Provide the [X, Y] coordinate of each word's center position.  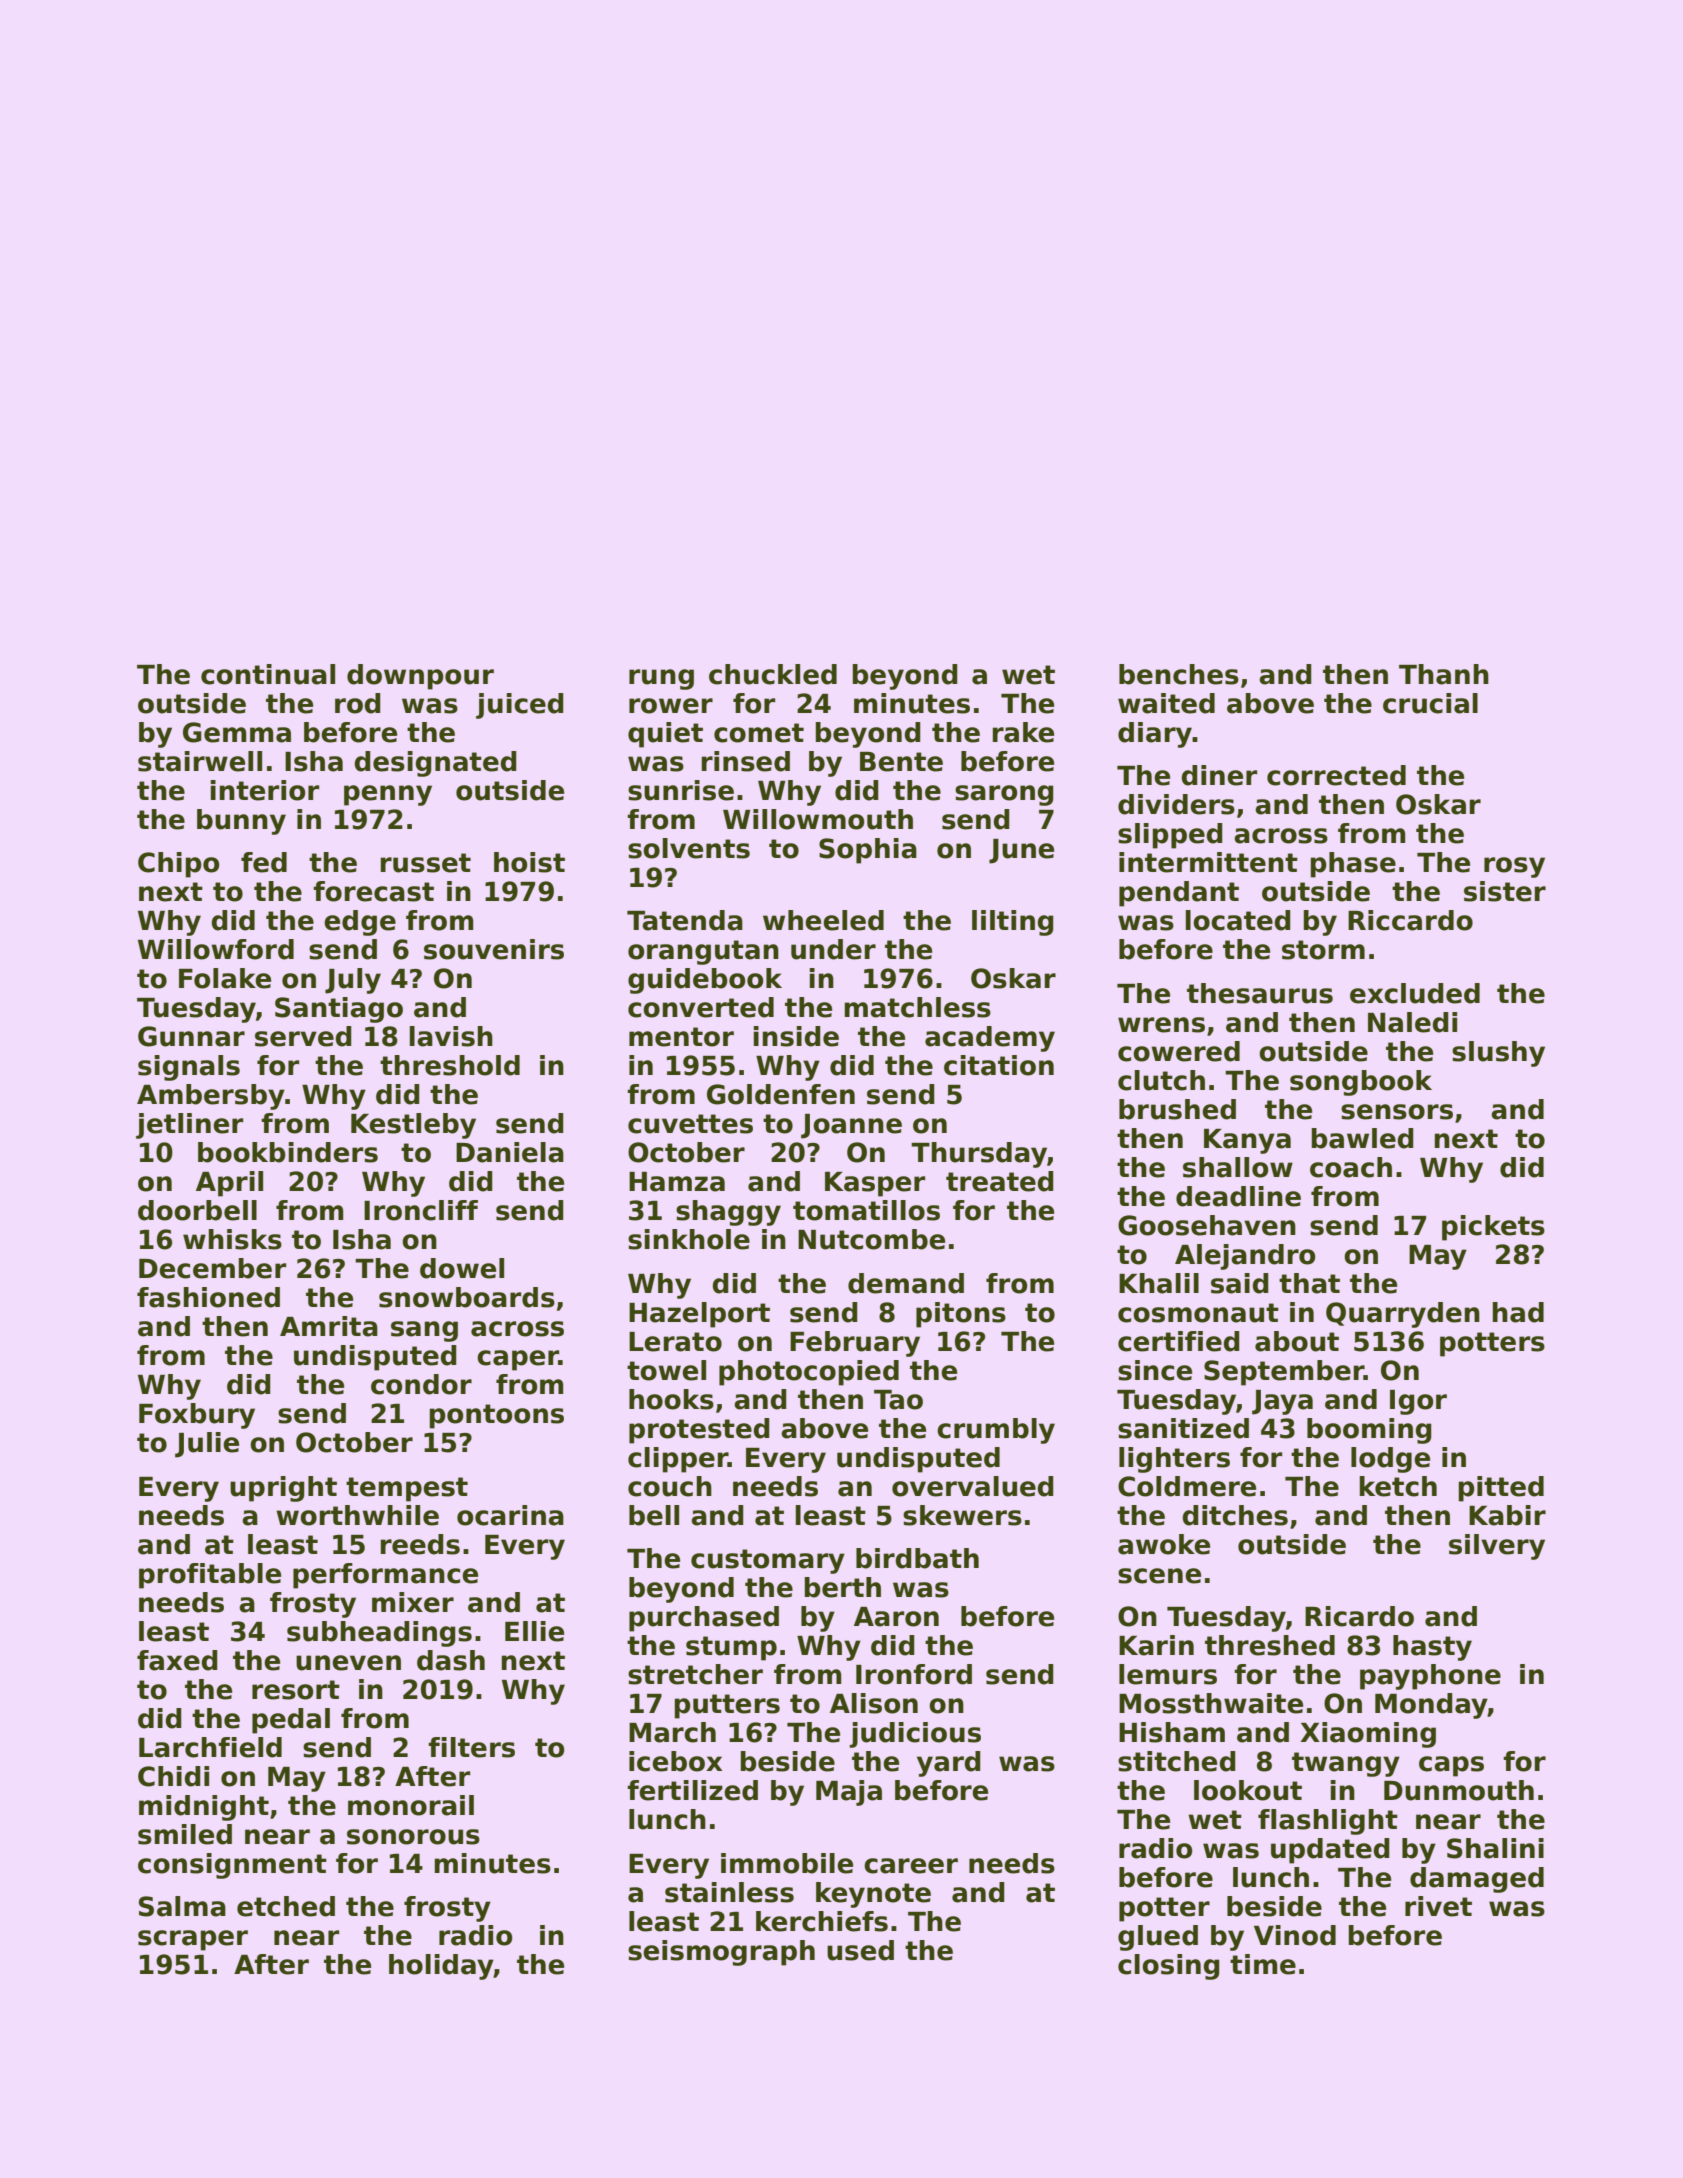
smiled [185, 1834]
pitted [1501, 1489]
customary [768, 1561]
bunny [241, 822]
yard [949, 1764]
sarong [1004, 795]
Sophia [868, 851]
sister [1505, 891]
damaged [1477, 1880]
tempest [407, 1489]
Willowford [216, 949]
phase [1353, 865]
